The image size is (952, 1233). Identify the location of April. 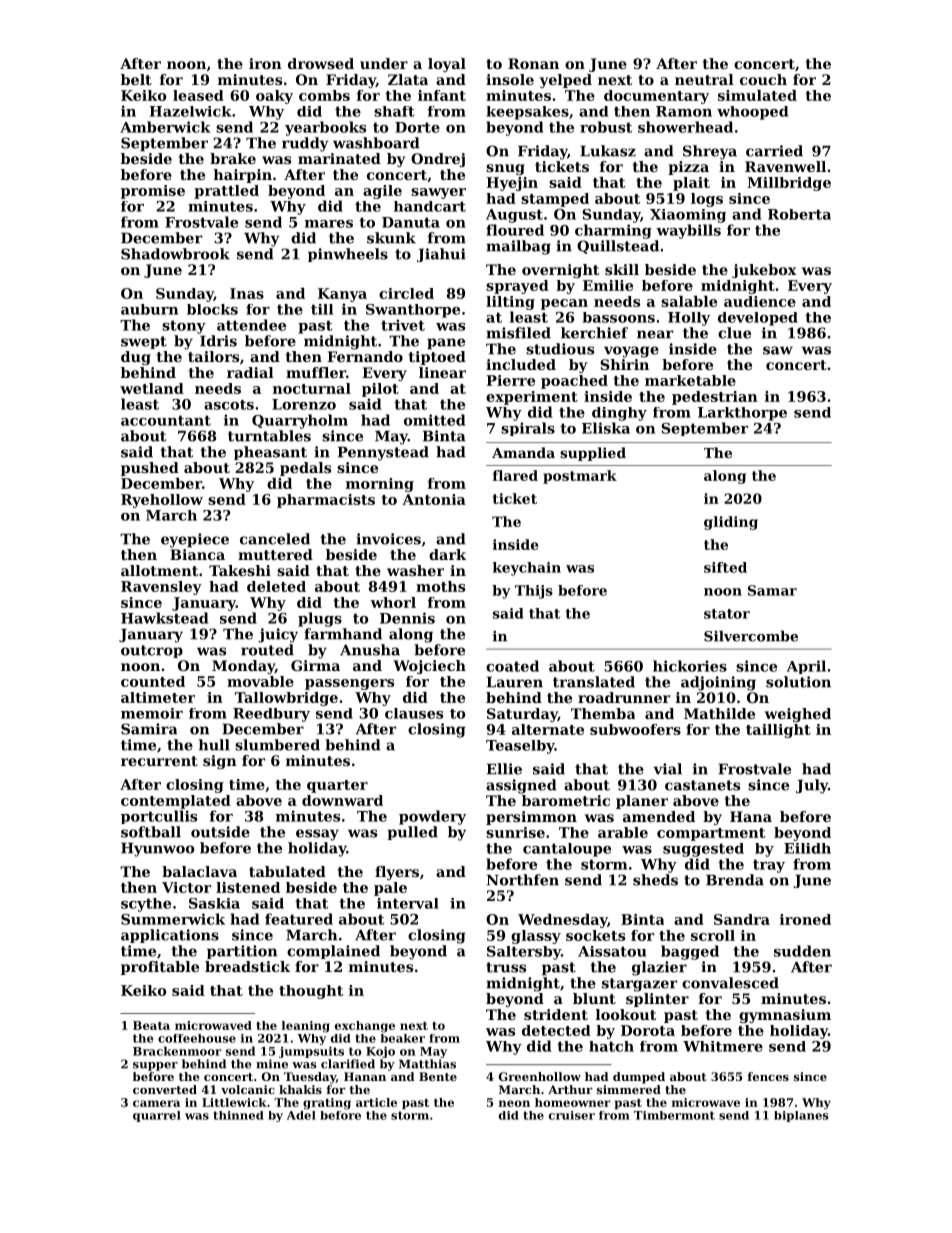
(806, 667).
